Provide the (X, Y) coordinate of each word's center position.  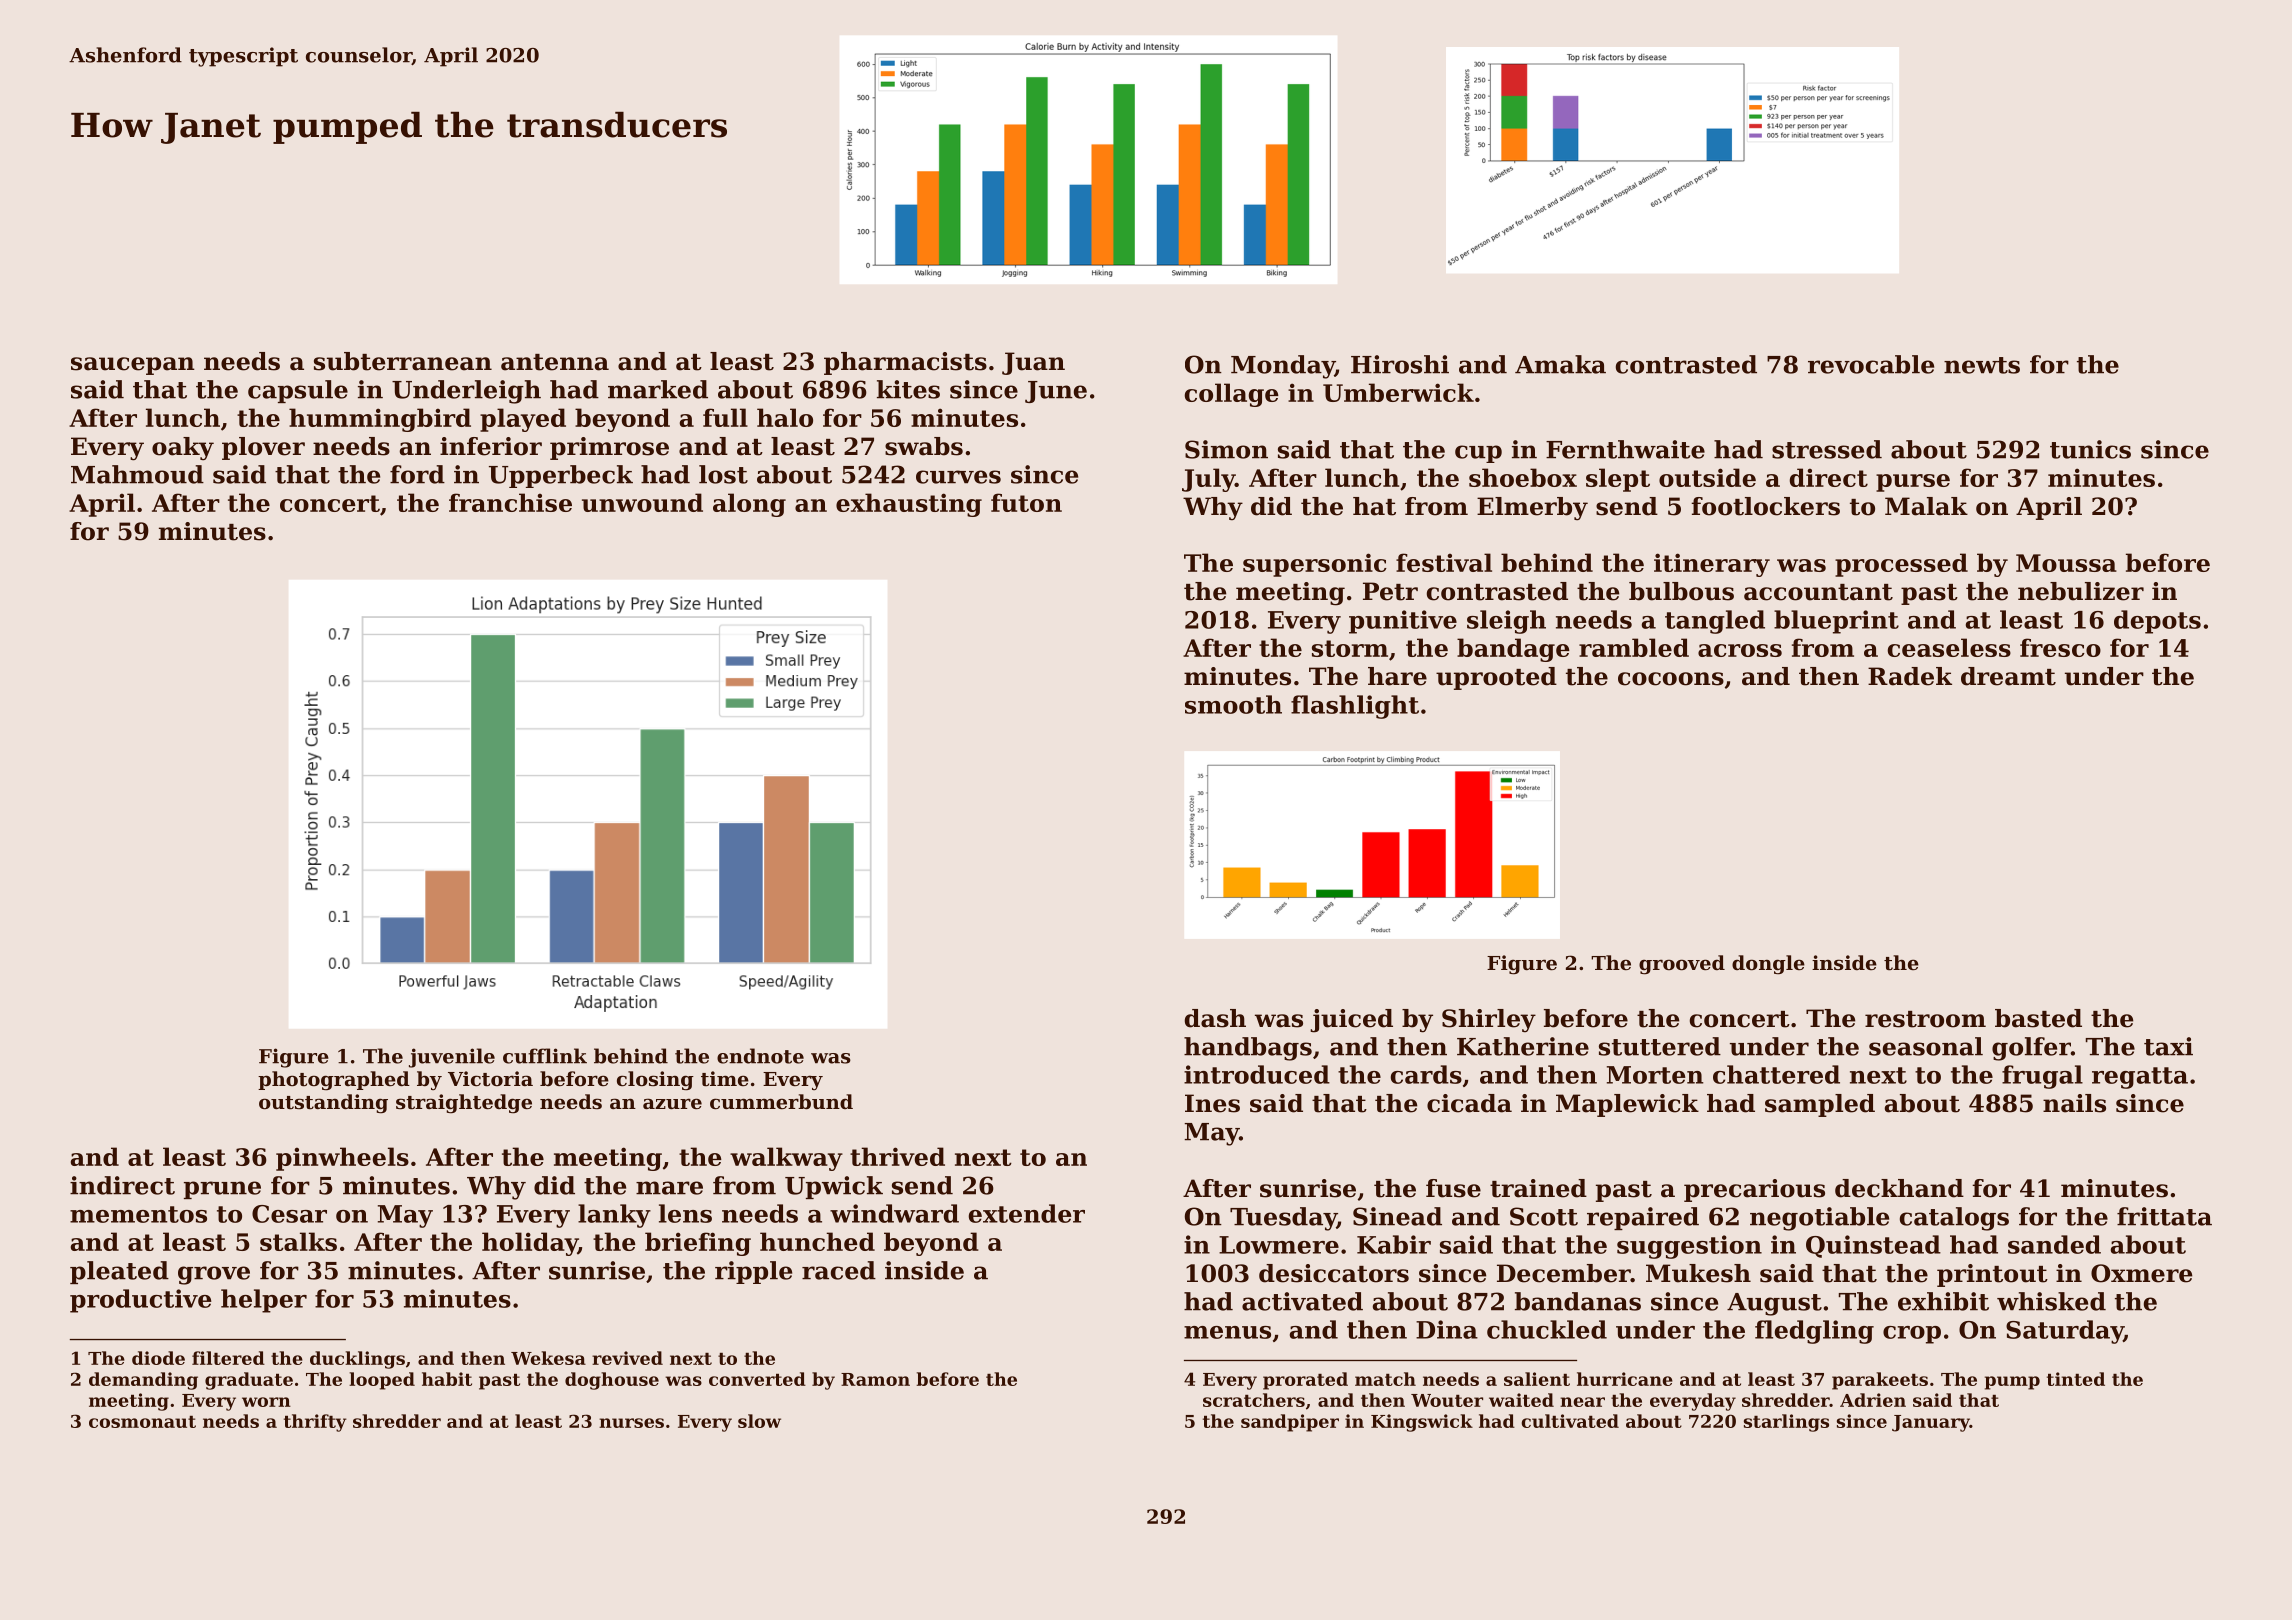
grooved (1682, 965)
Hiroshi (1400, 364)
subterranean (403, 361)
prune (222, 1190)
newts (1982, 365)
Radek (1910, 676)
